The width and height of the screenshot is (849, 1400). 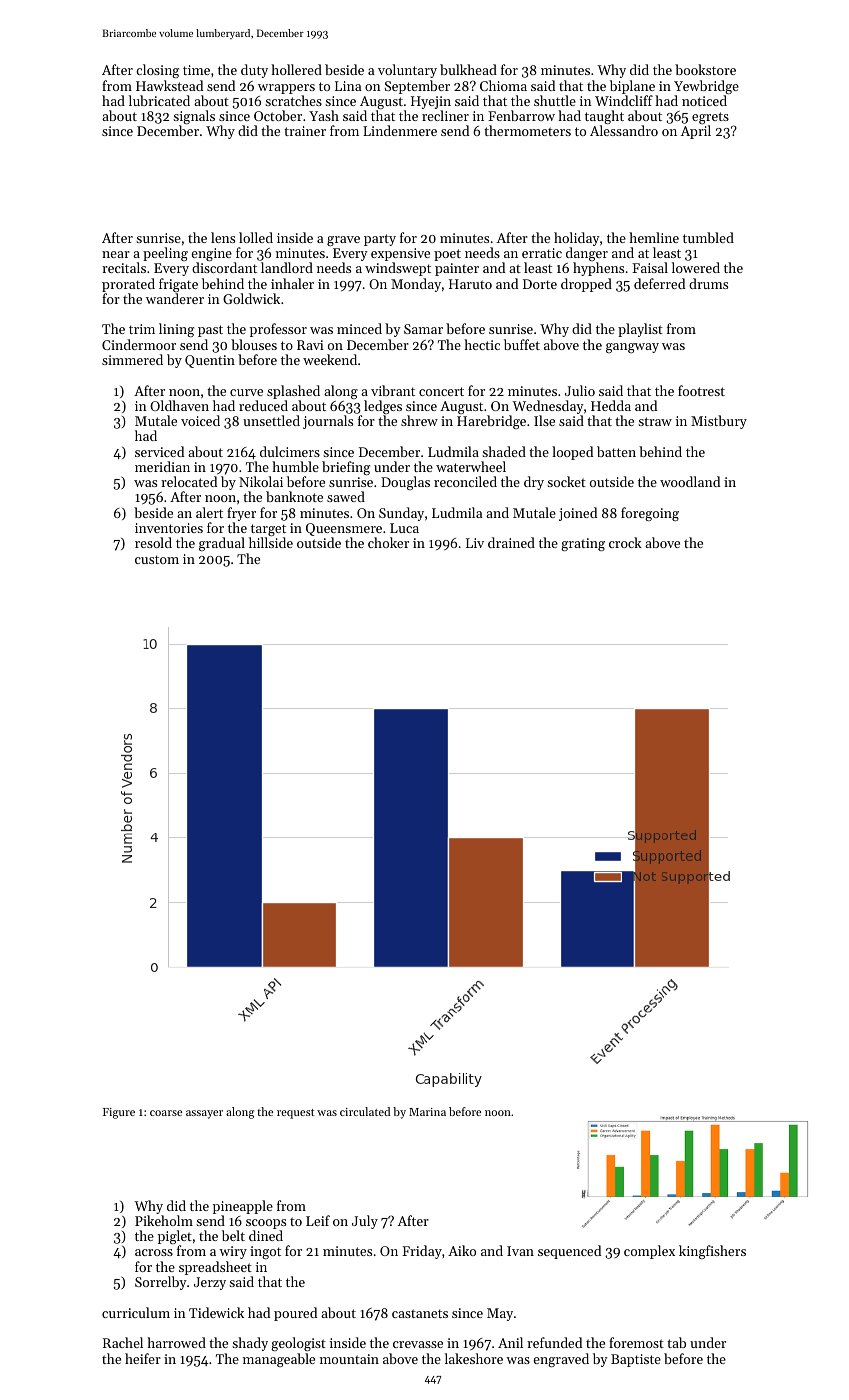 I want to click on voluntary, so click(x=407, y=71).
